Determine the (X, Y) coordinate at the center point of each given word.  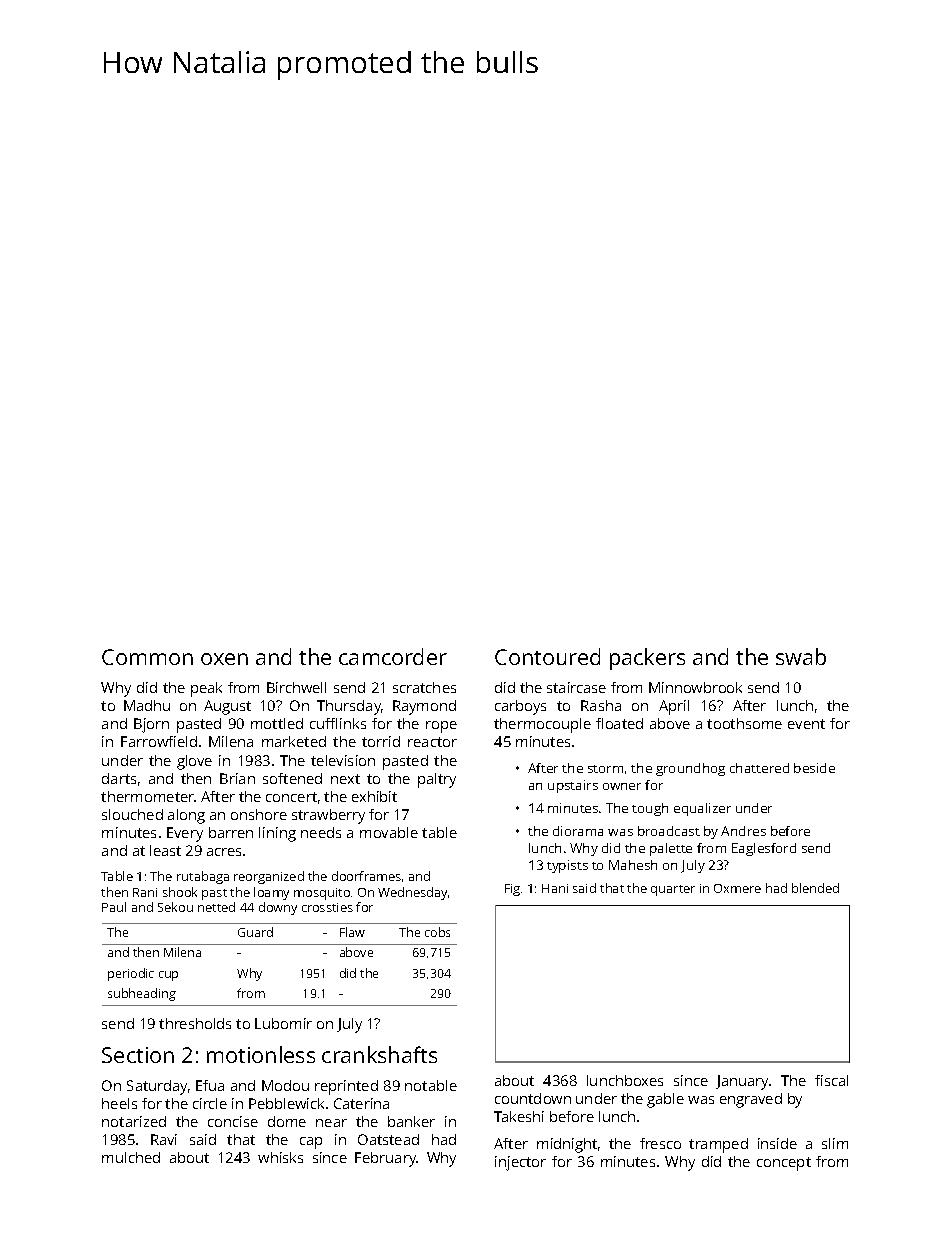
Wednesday (412, 893)
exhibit (374, 796)
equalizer (702, 809)
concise (233, 1121)
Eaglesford (764, 849)
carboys (520, 707)
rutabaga (203, 877)
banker (411, 1121)
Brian (237, 778)
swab (801, 656)
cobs (437, 932)
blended (815, 888)
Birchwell (296, 687)
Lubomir (283, 1023)
